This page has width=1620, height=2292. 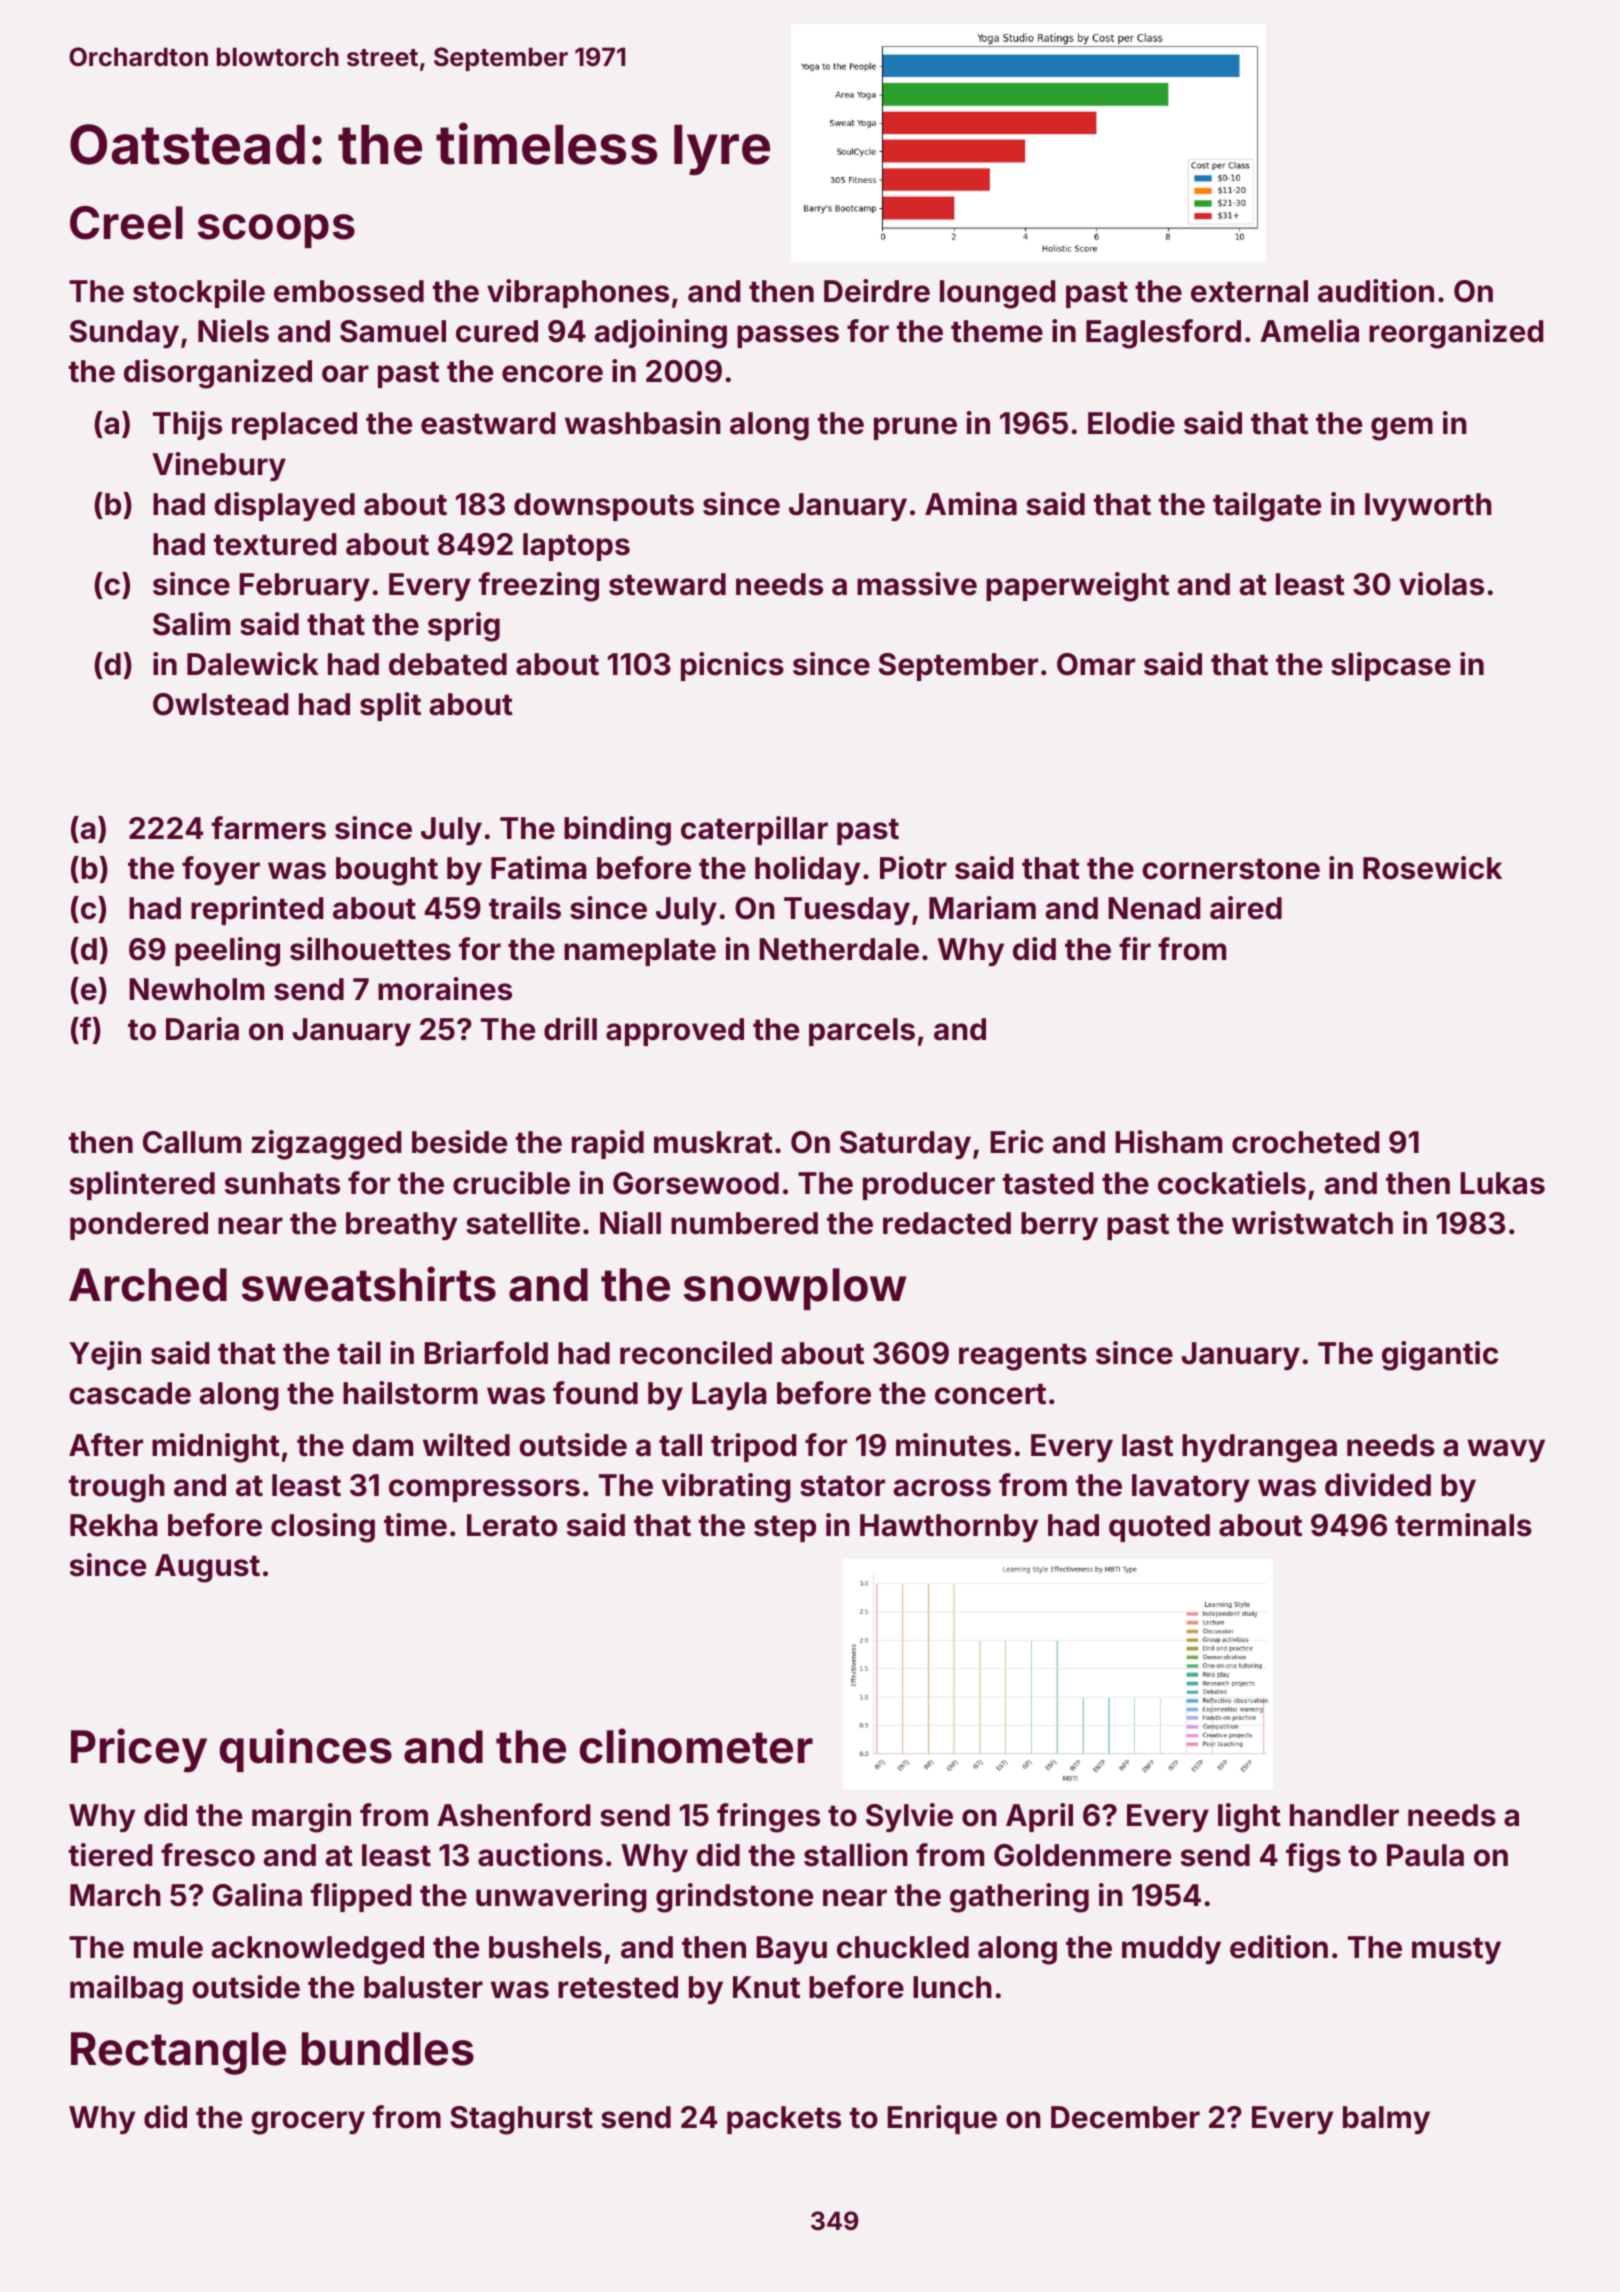 What do you see at coordinates (953, 1445) in the page?
I see `minutes` at bounding box center [953, 1445].
